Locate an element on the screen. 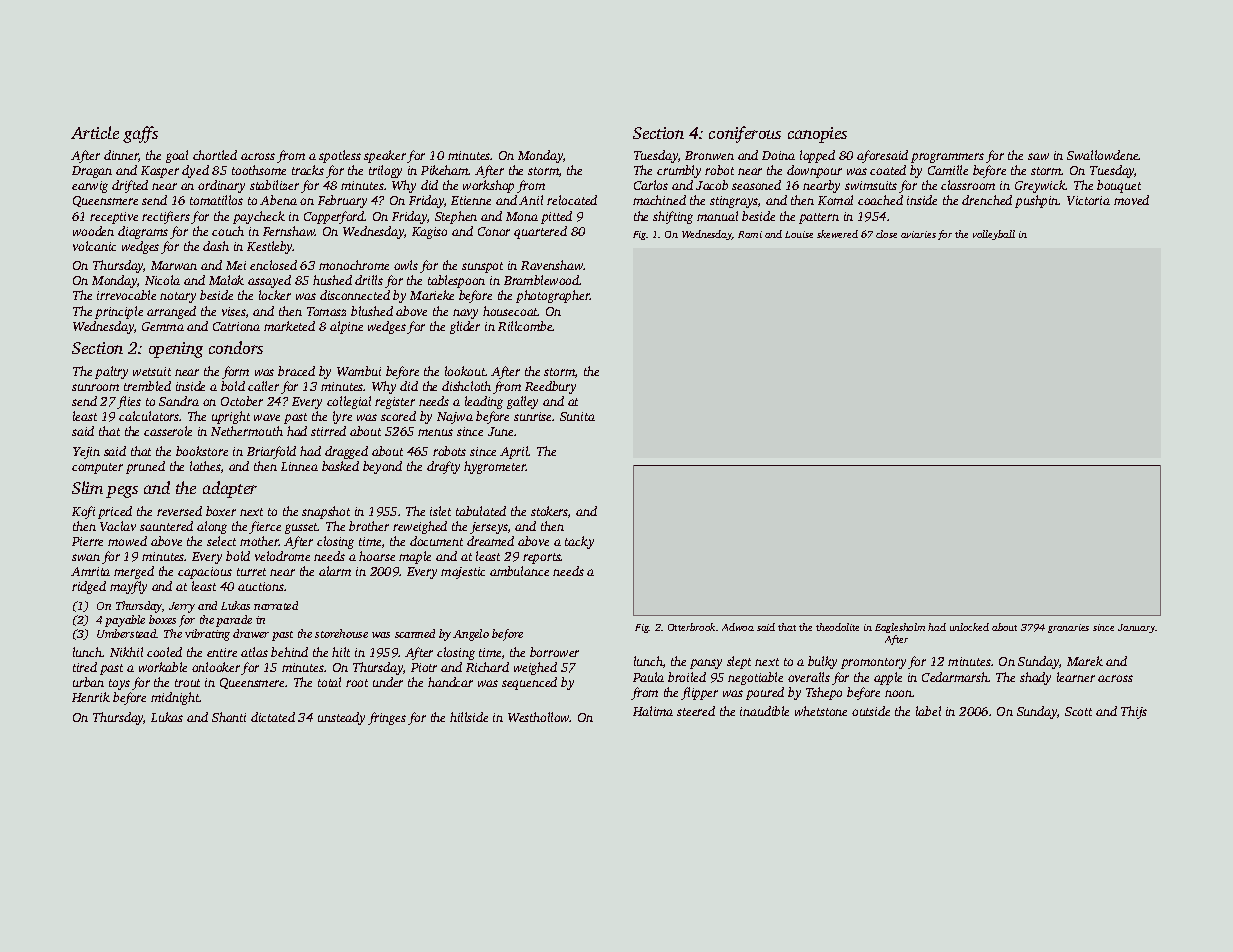 The height and width of the screenshot is (952, 1233). Sunita is located at coordinates (577, 416).
